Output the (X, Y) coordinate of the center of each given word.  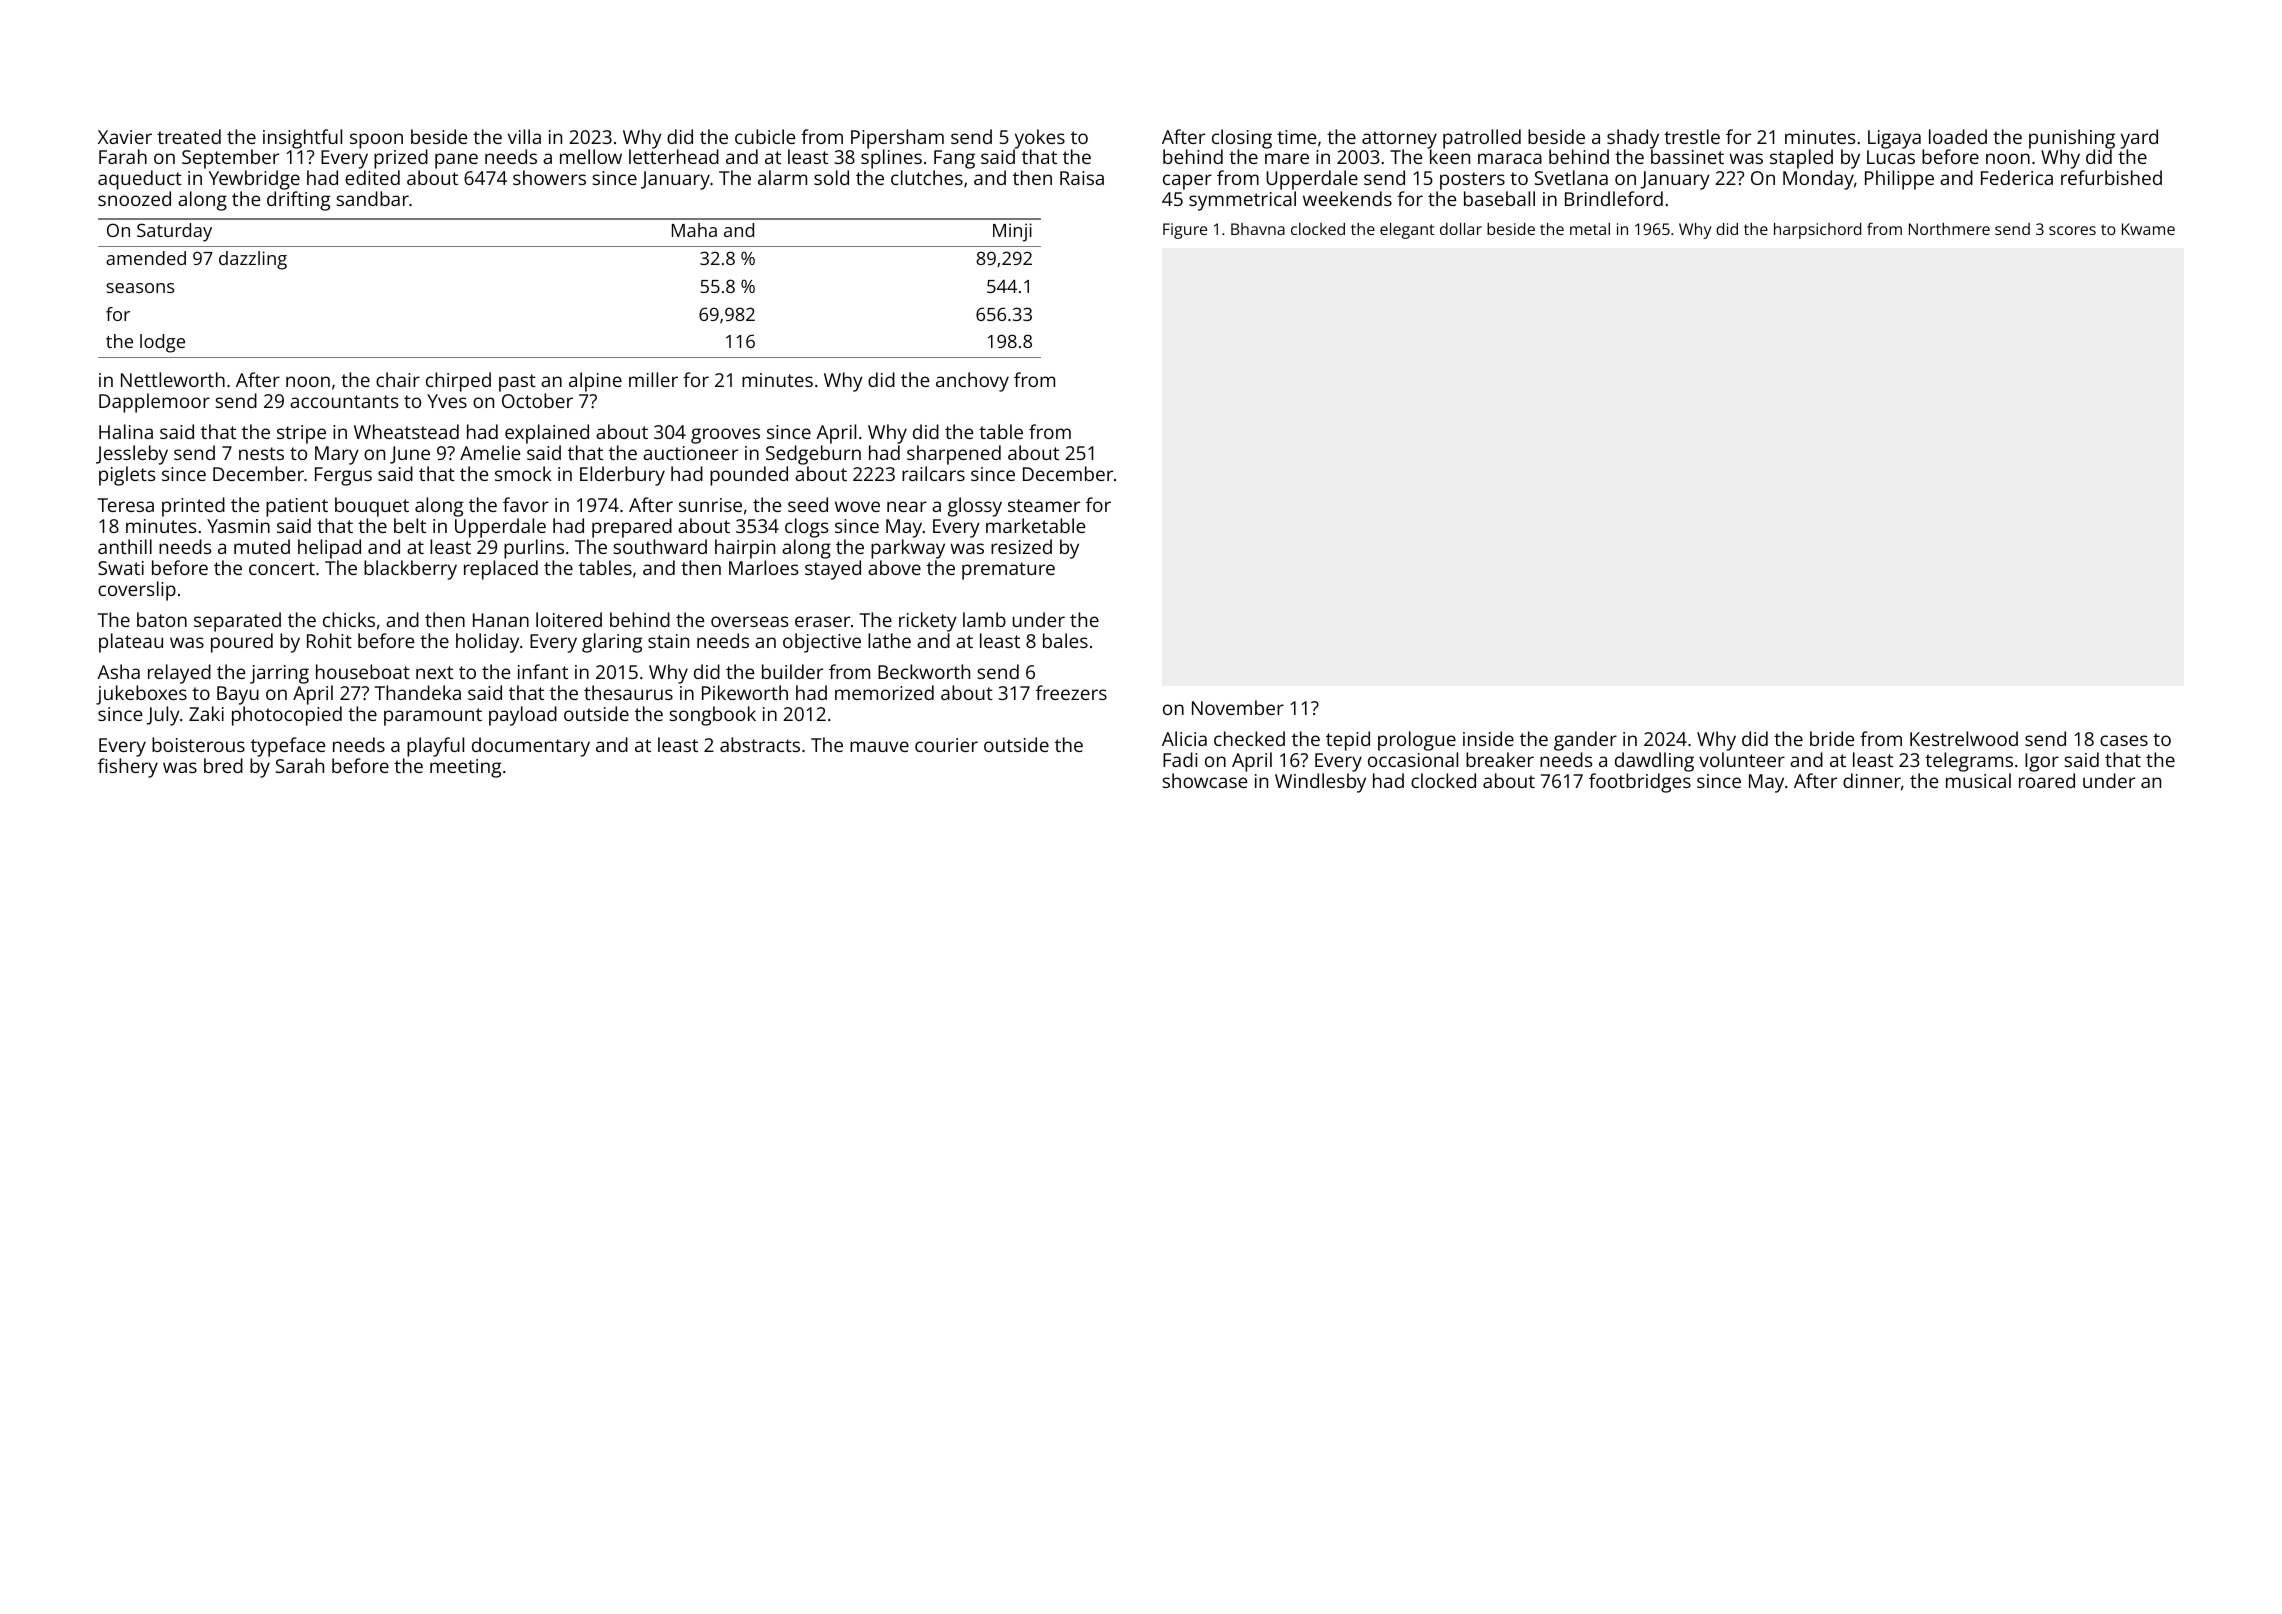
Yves (447, 401)
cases (2124, 740)
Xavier (125, 137)
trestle (1692, 136)
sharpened (954, 455)
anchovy (972, 382)
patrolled (1482, 139)
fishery (128, 768)
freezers (1071, 692)
